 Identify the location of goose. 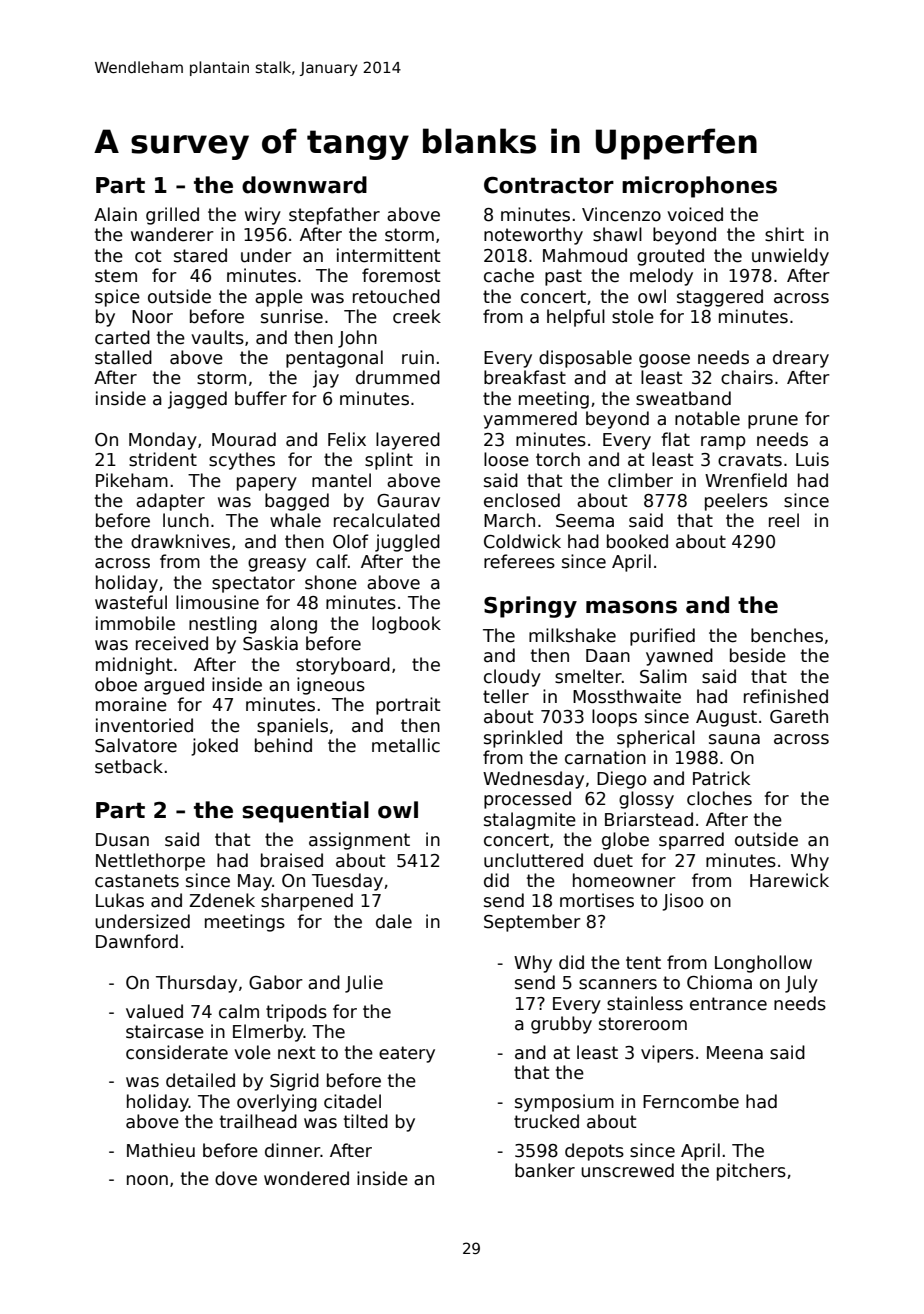
(664, 361).
